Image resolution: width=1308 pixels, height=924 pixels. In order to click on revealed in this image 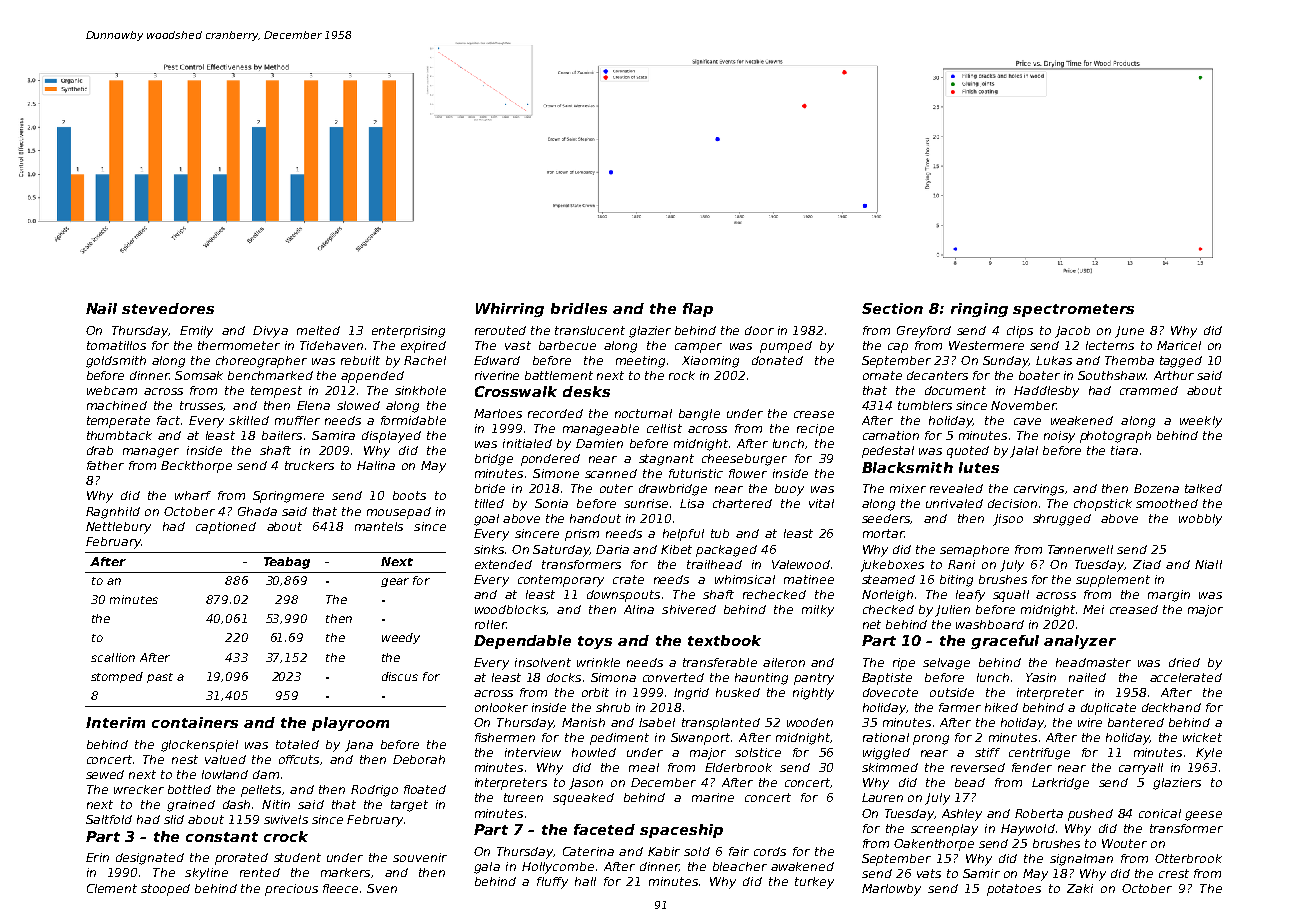, I will do `click(956, 488)`.
